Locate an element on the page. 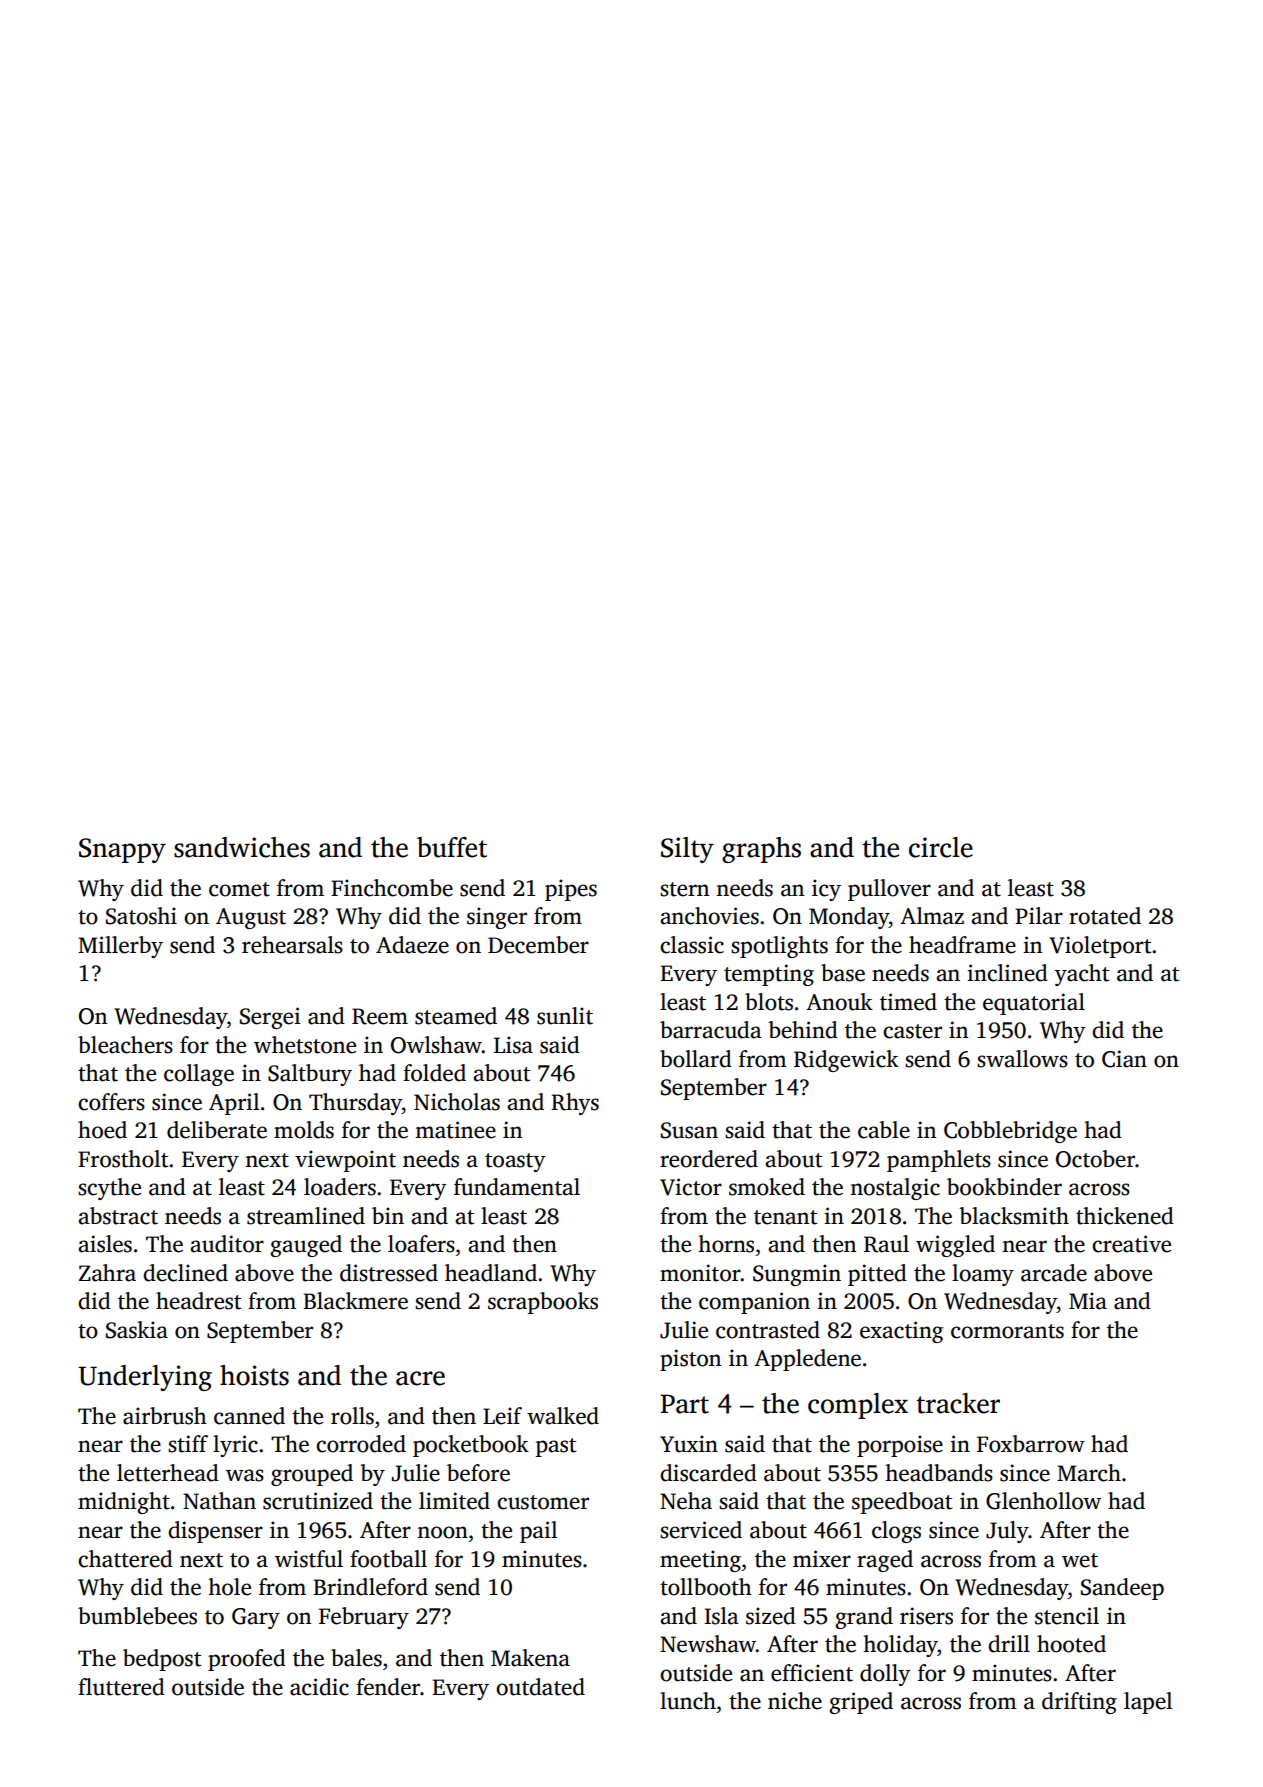  December is located at coordinates (538, 945).
